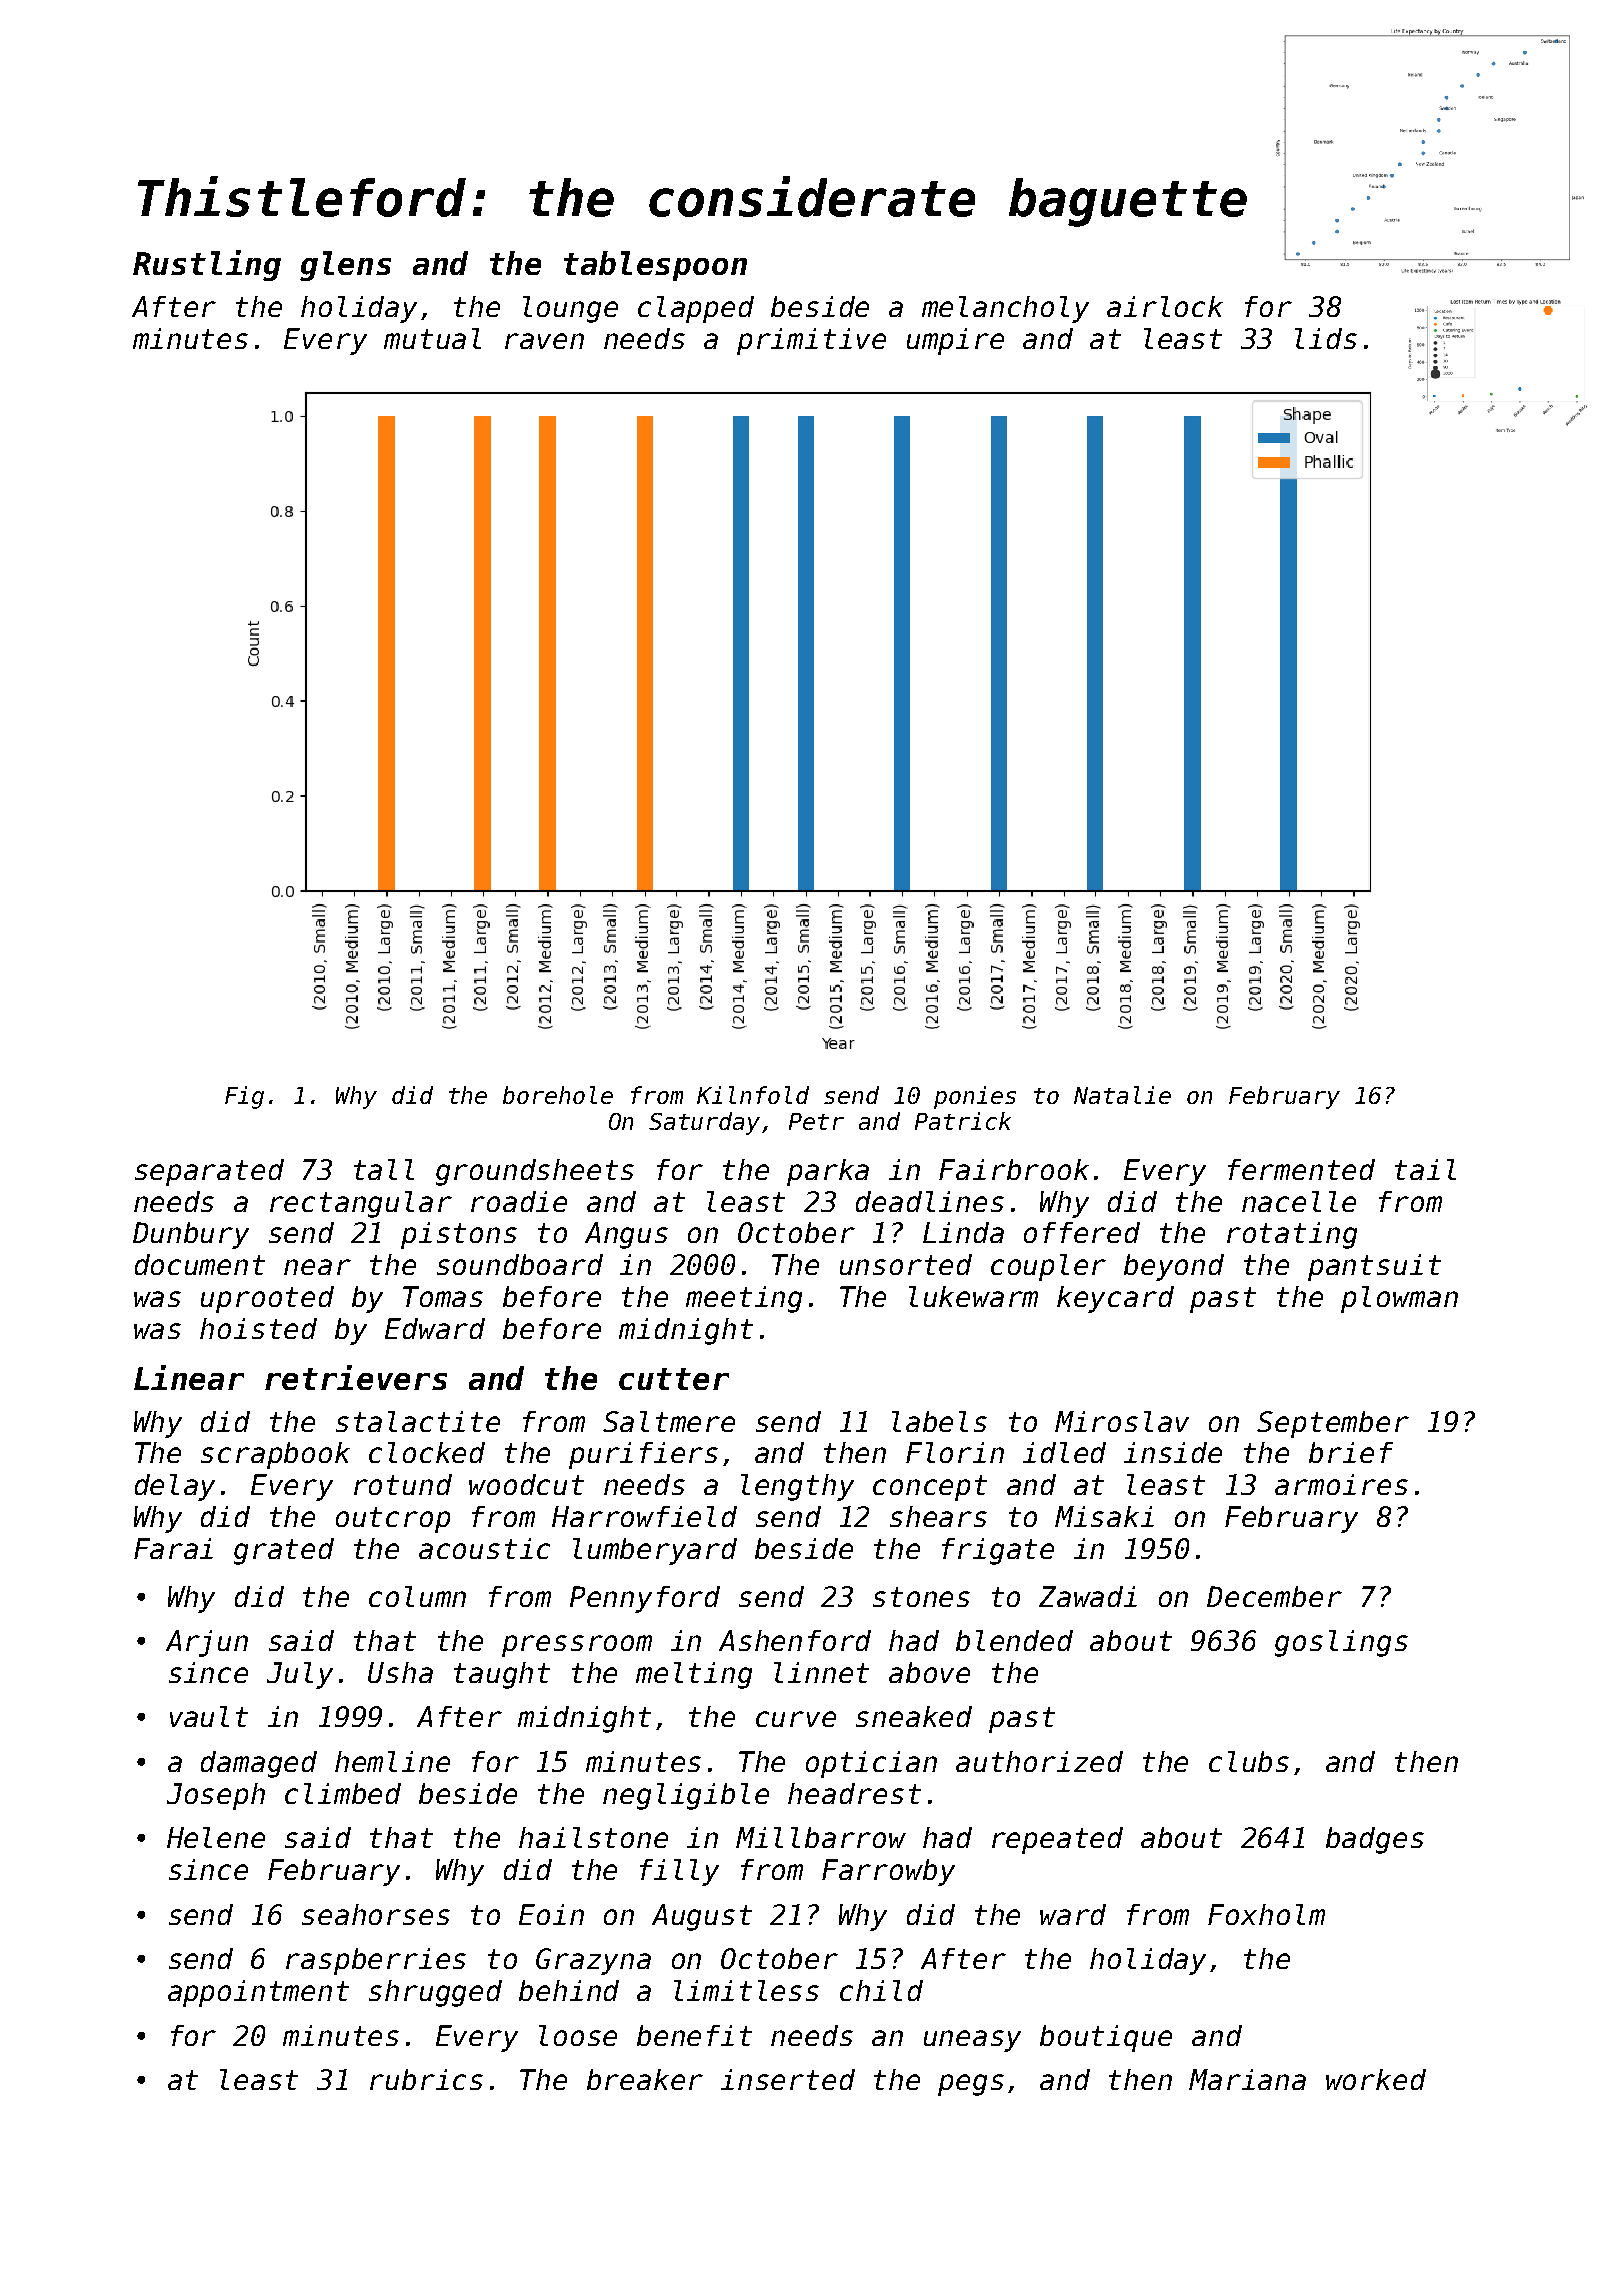  Describe the element at coordinates (930, 1488) in the screenshot. I see `concept` at that location.
